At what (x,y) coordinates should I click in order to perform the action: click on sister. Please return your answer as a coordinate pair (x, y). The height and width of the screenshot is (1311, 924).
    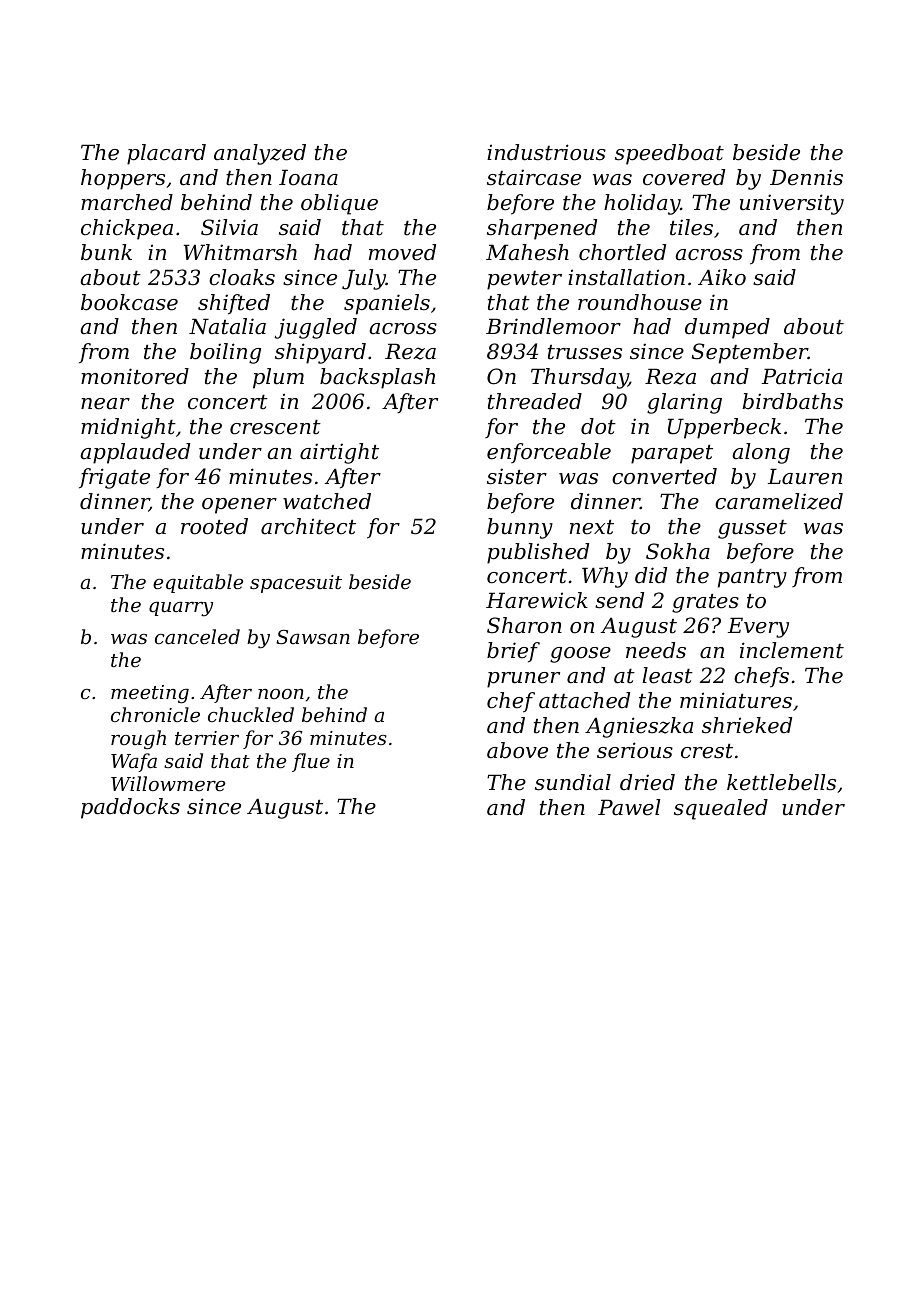
    Looking at the image, I should click on (517, 476).
